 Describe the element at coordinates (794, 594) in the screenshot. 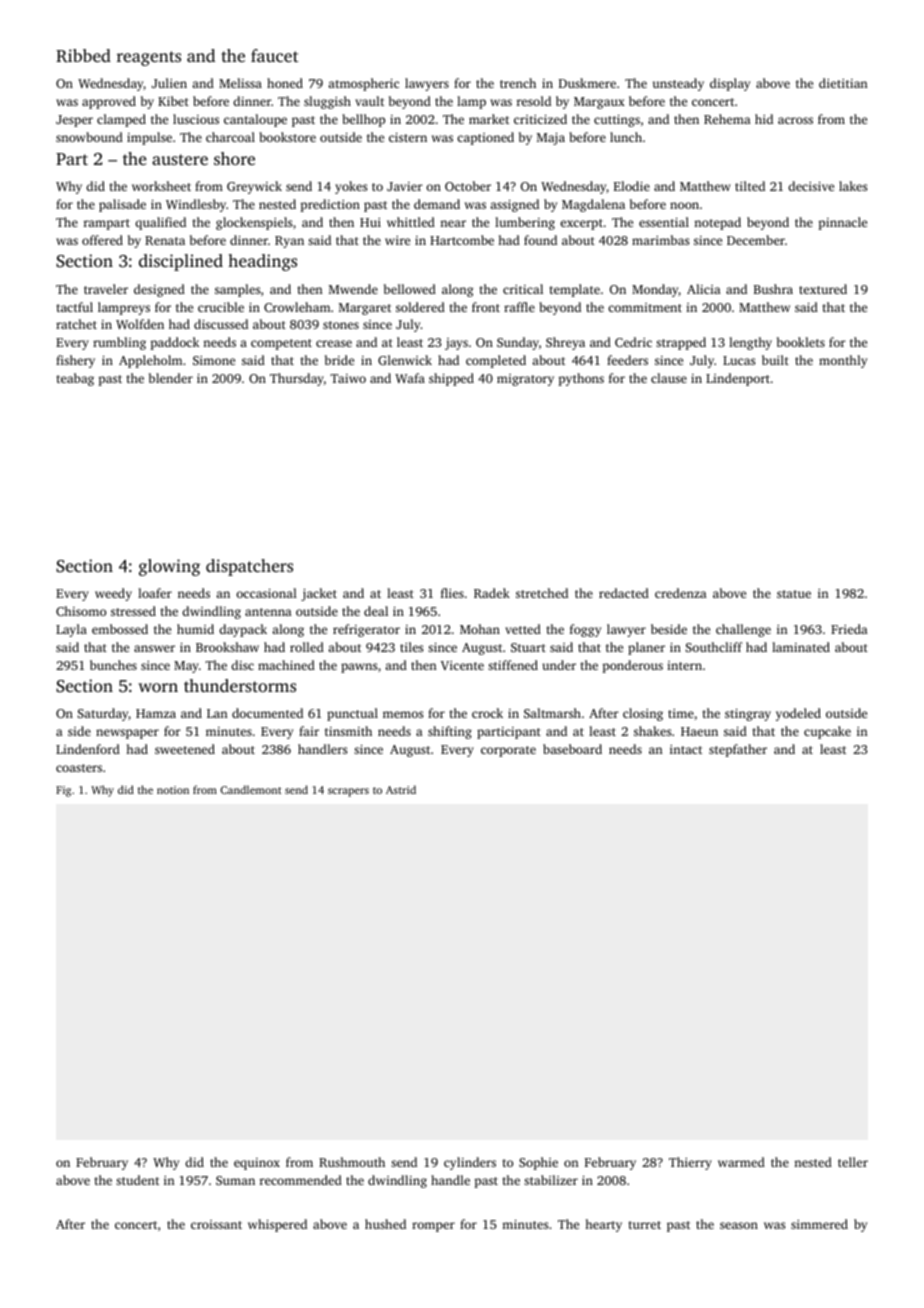

I see `statue` at that location.
